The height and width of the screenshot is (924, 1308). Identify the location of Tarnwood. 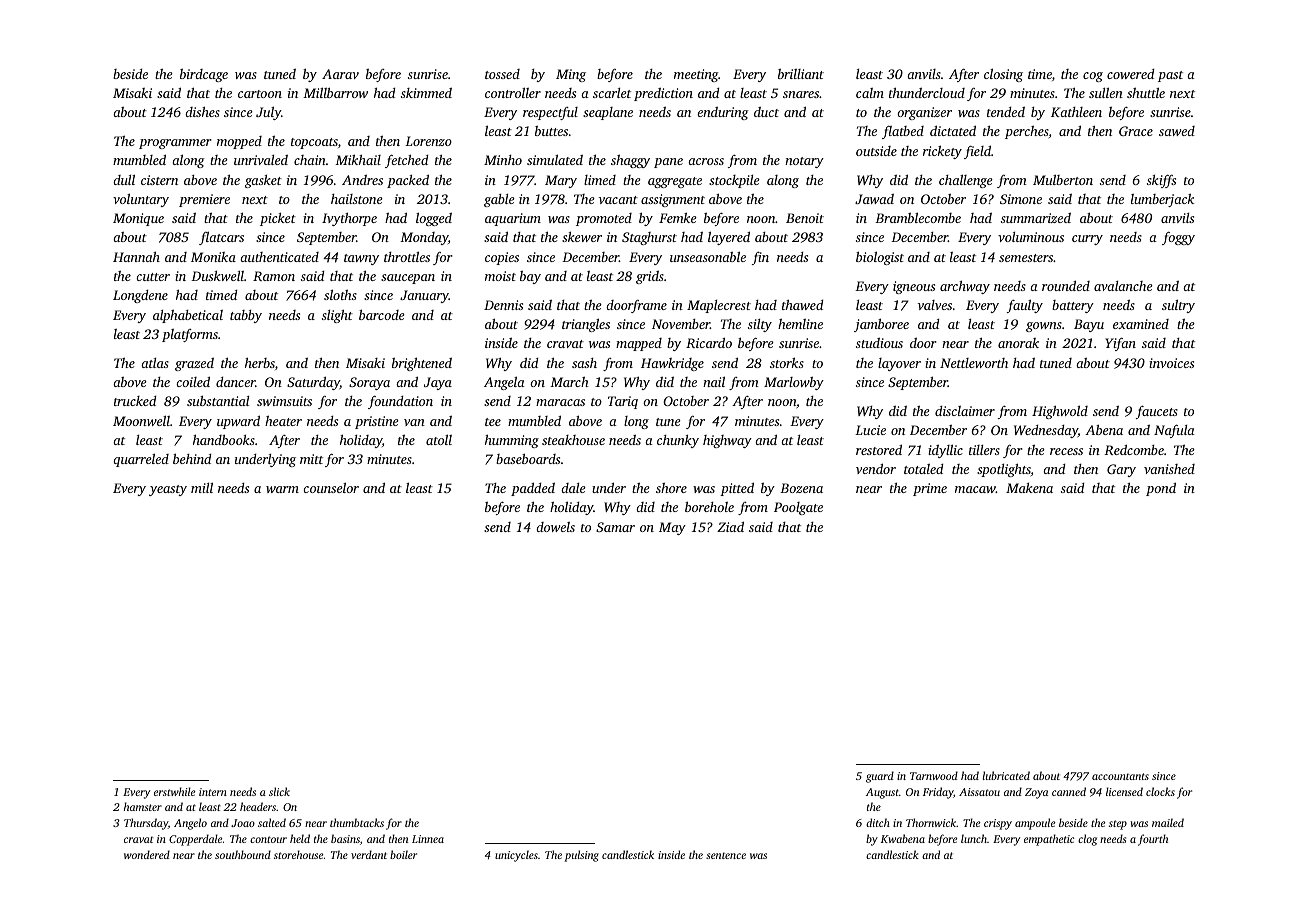
(934, 775).
